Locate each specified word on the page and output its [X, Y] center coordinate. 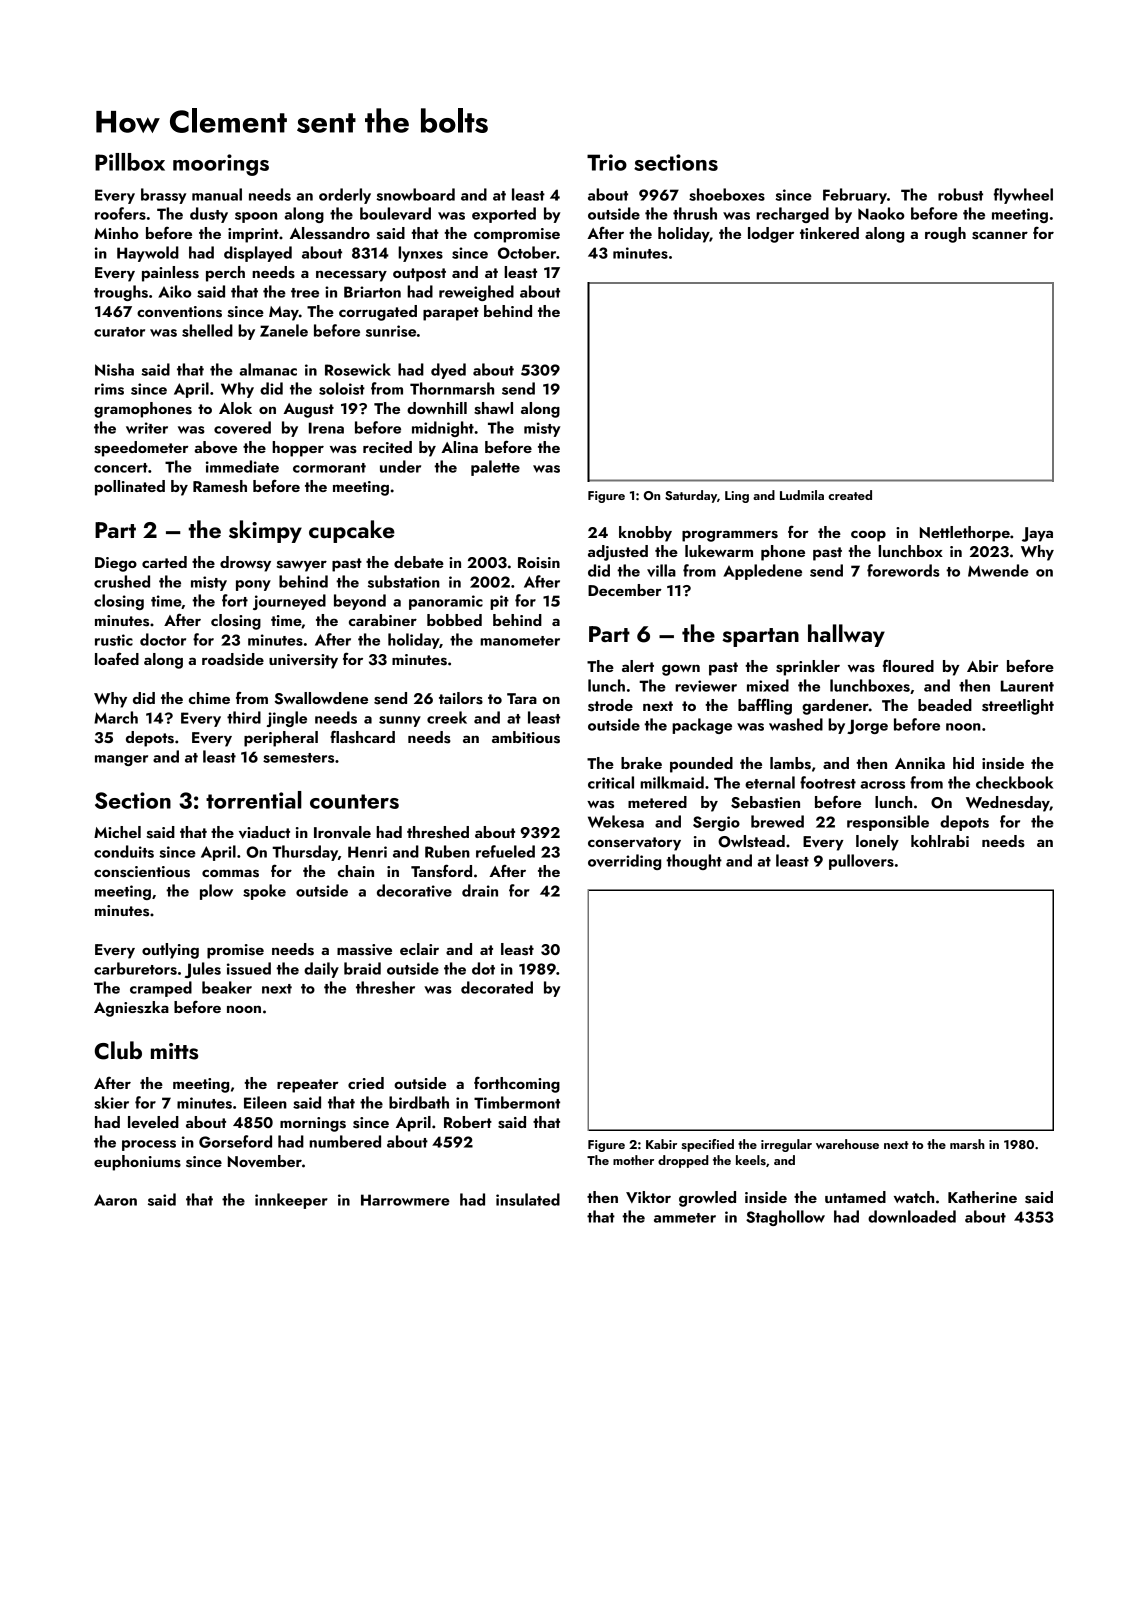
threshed [438, 832]
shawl [493, 408]
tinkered [829, 233]
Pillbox [130, 162]
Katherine [982, 1197]
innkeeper [291, 1201]
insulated [528, 1199]
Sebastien [765, 802]
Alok [235, 408]
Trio [607, 162]
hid [963, 763]
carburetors [135, 968]
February [855, 196]
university [303, 661]
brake [641, 763]
